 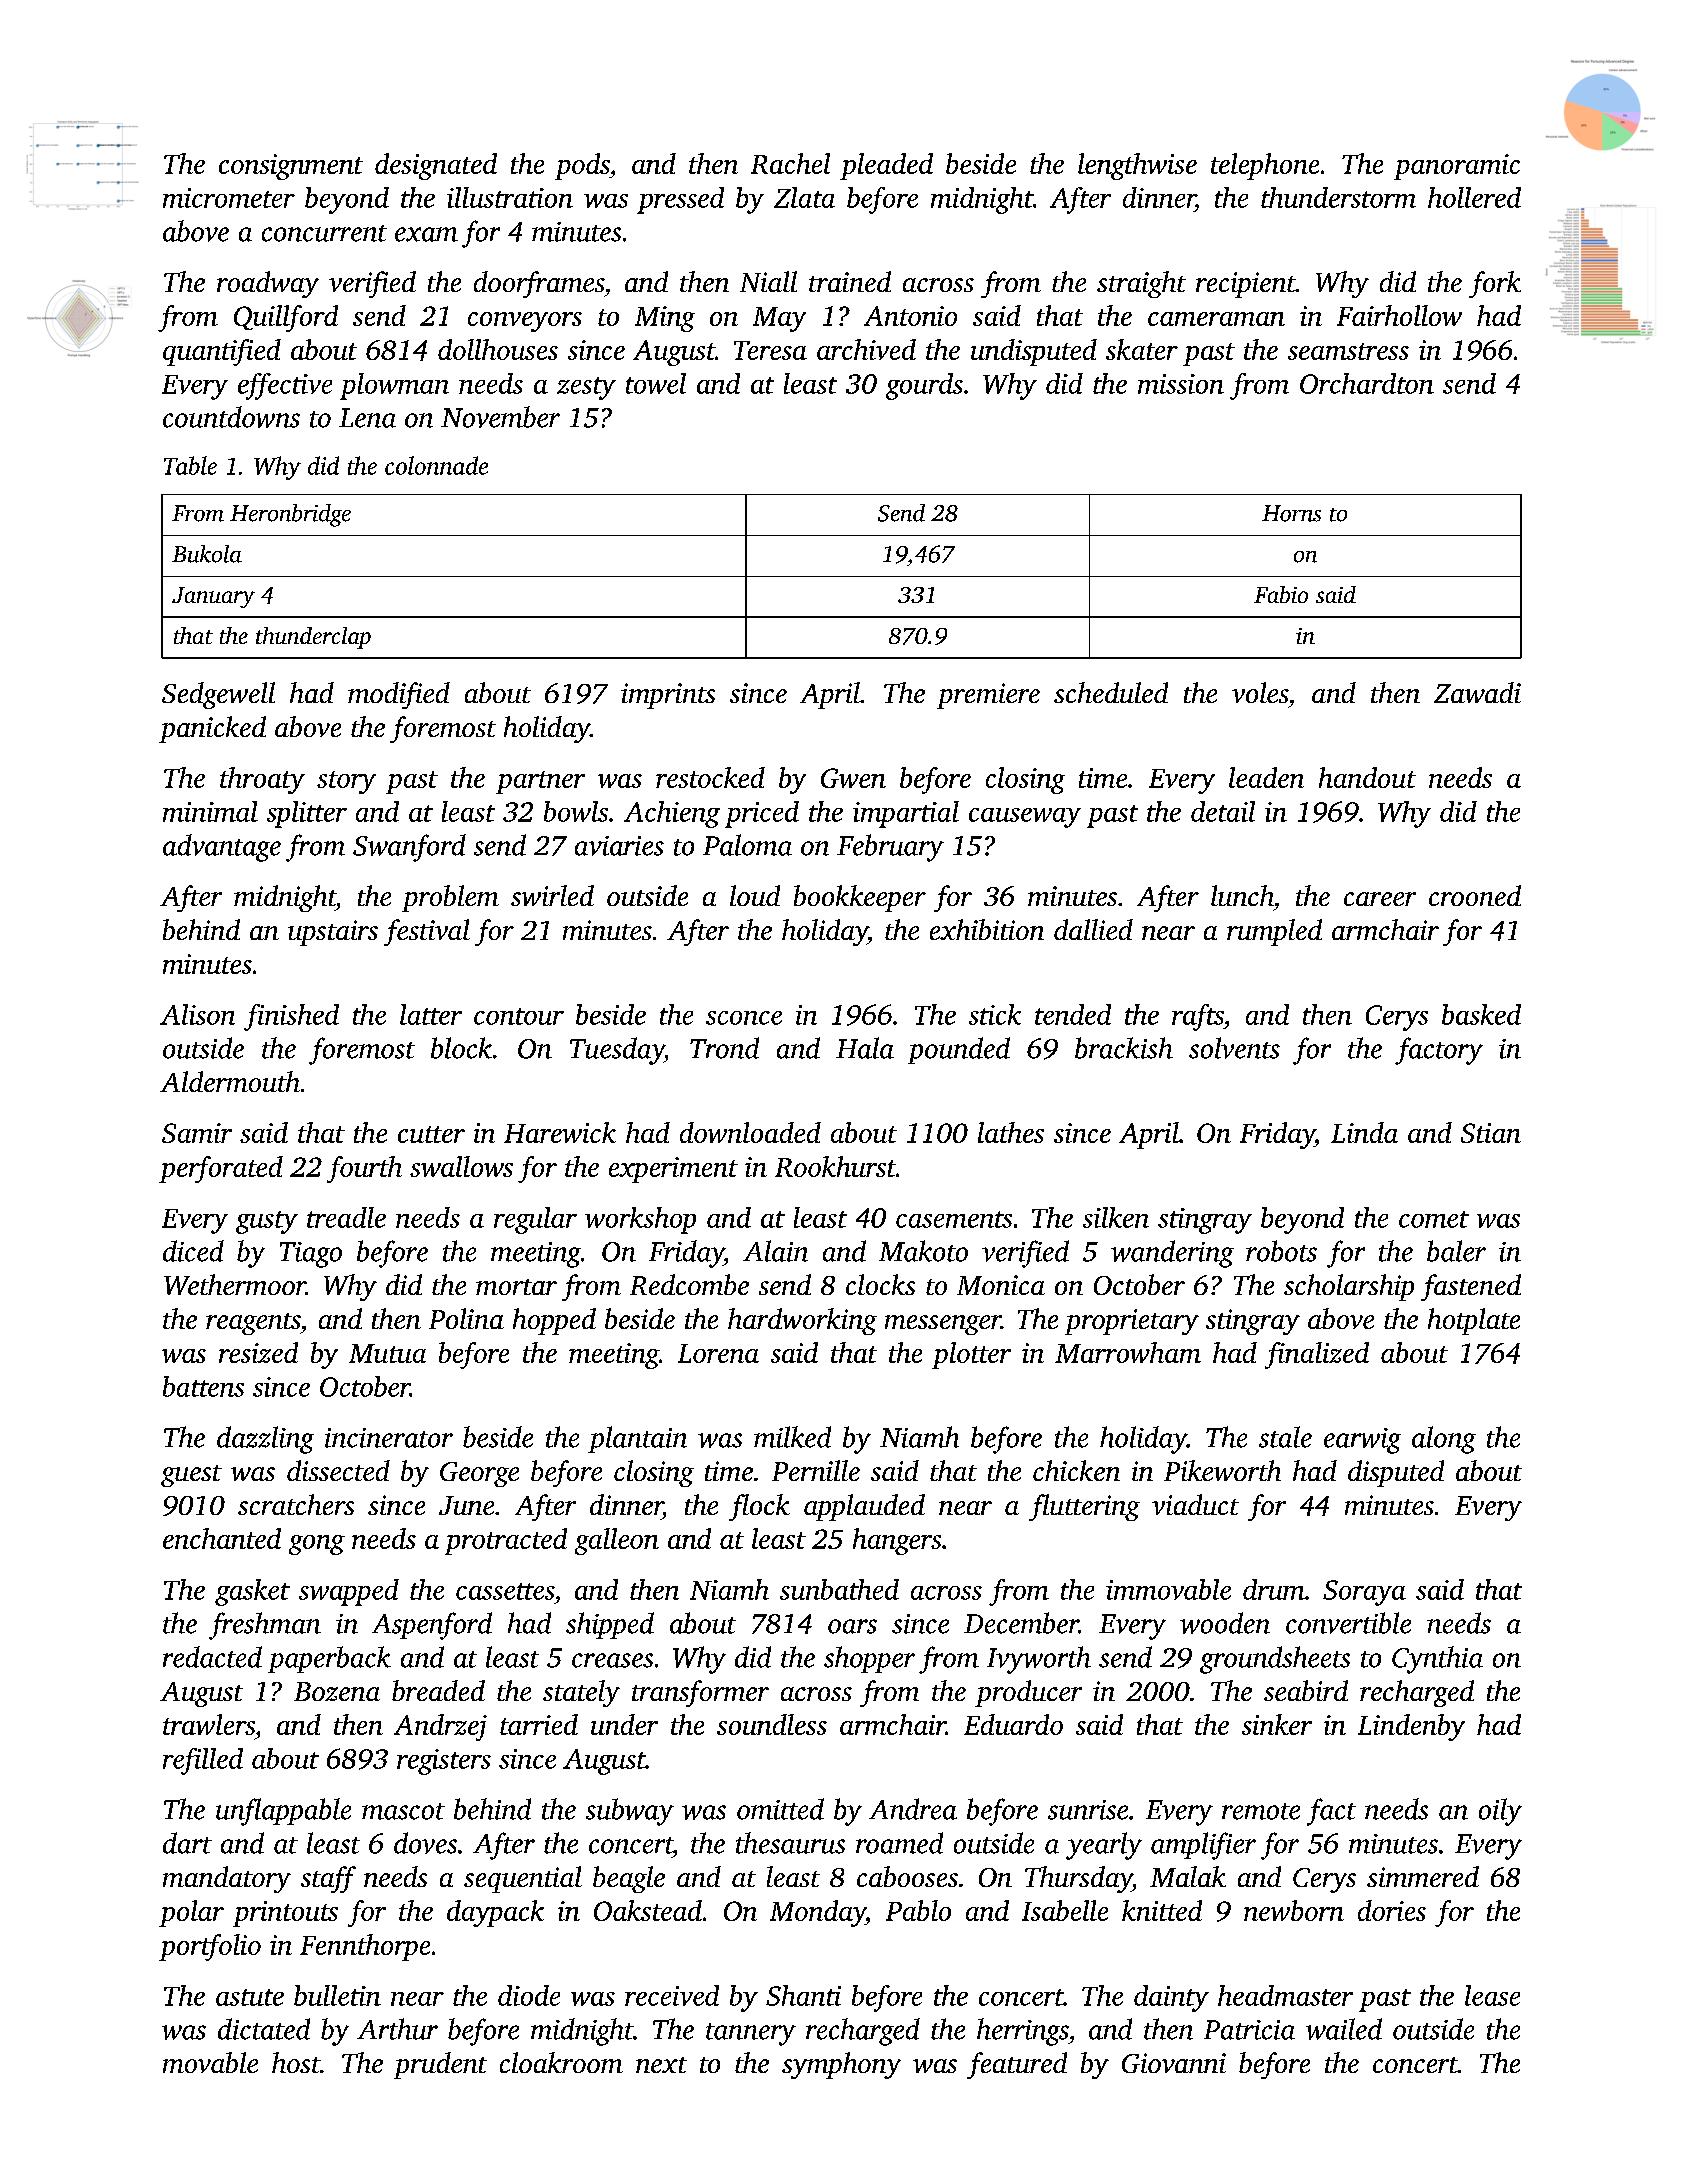 I want to click on Shanti, so click(x=803, y=1995).
